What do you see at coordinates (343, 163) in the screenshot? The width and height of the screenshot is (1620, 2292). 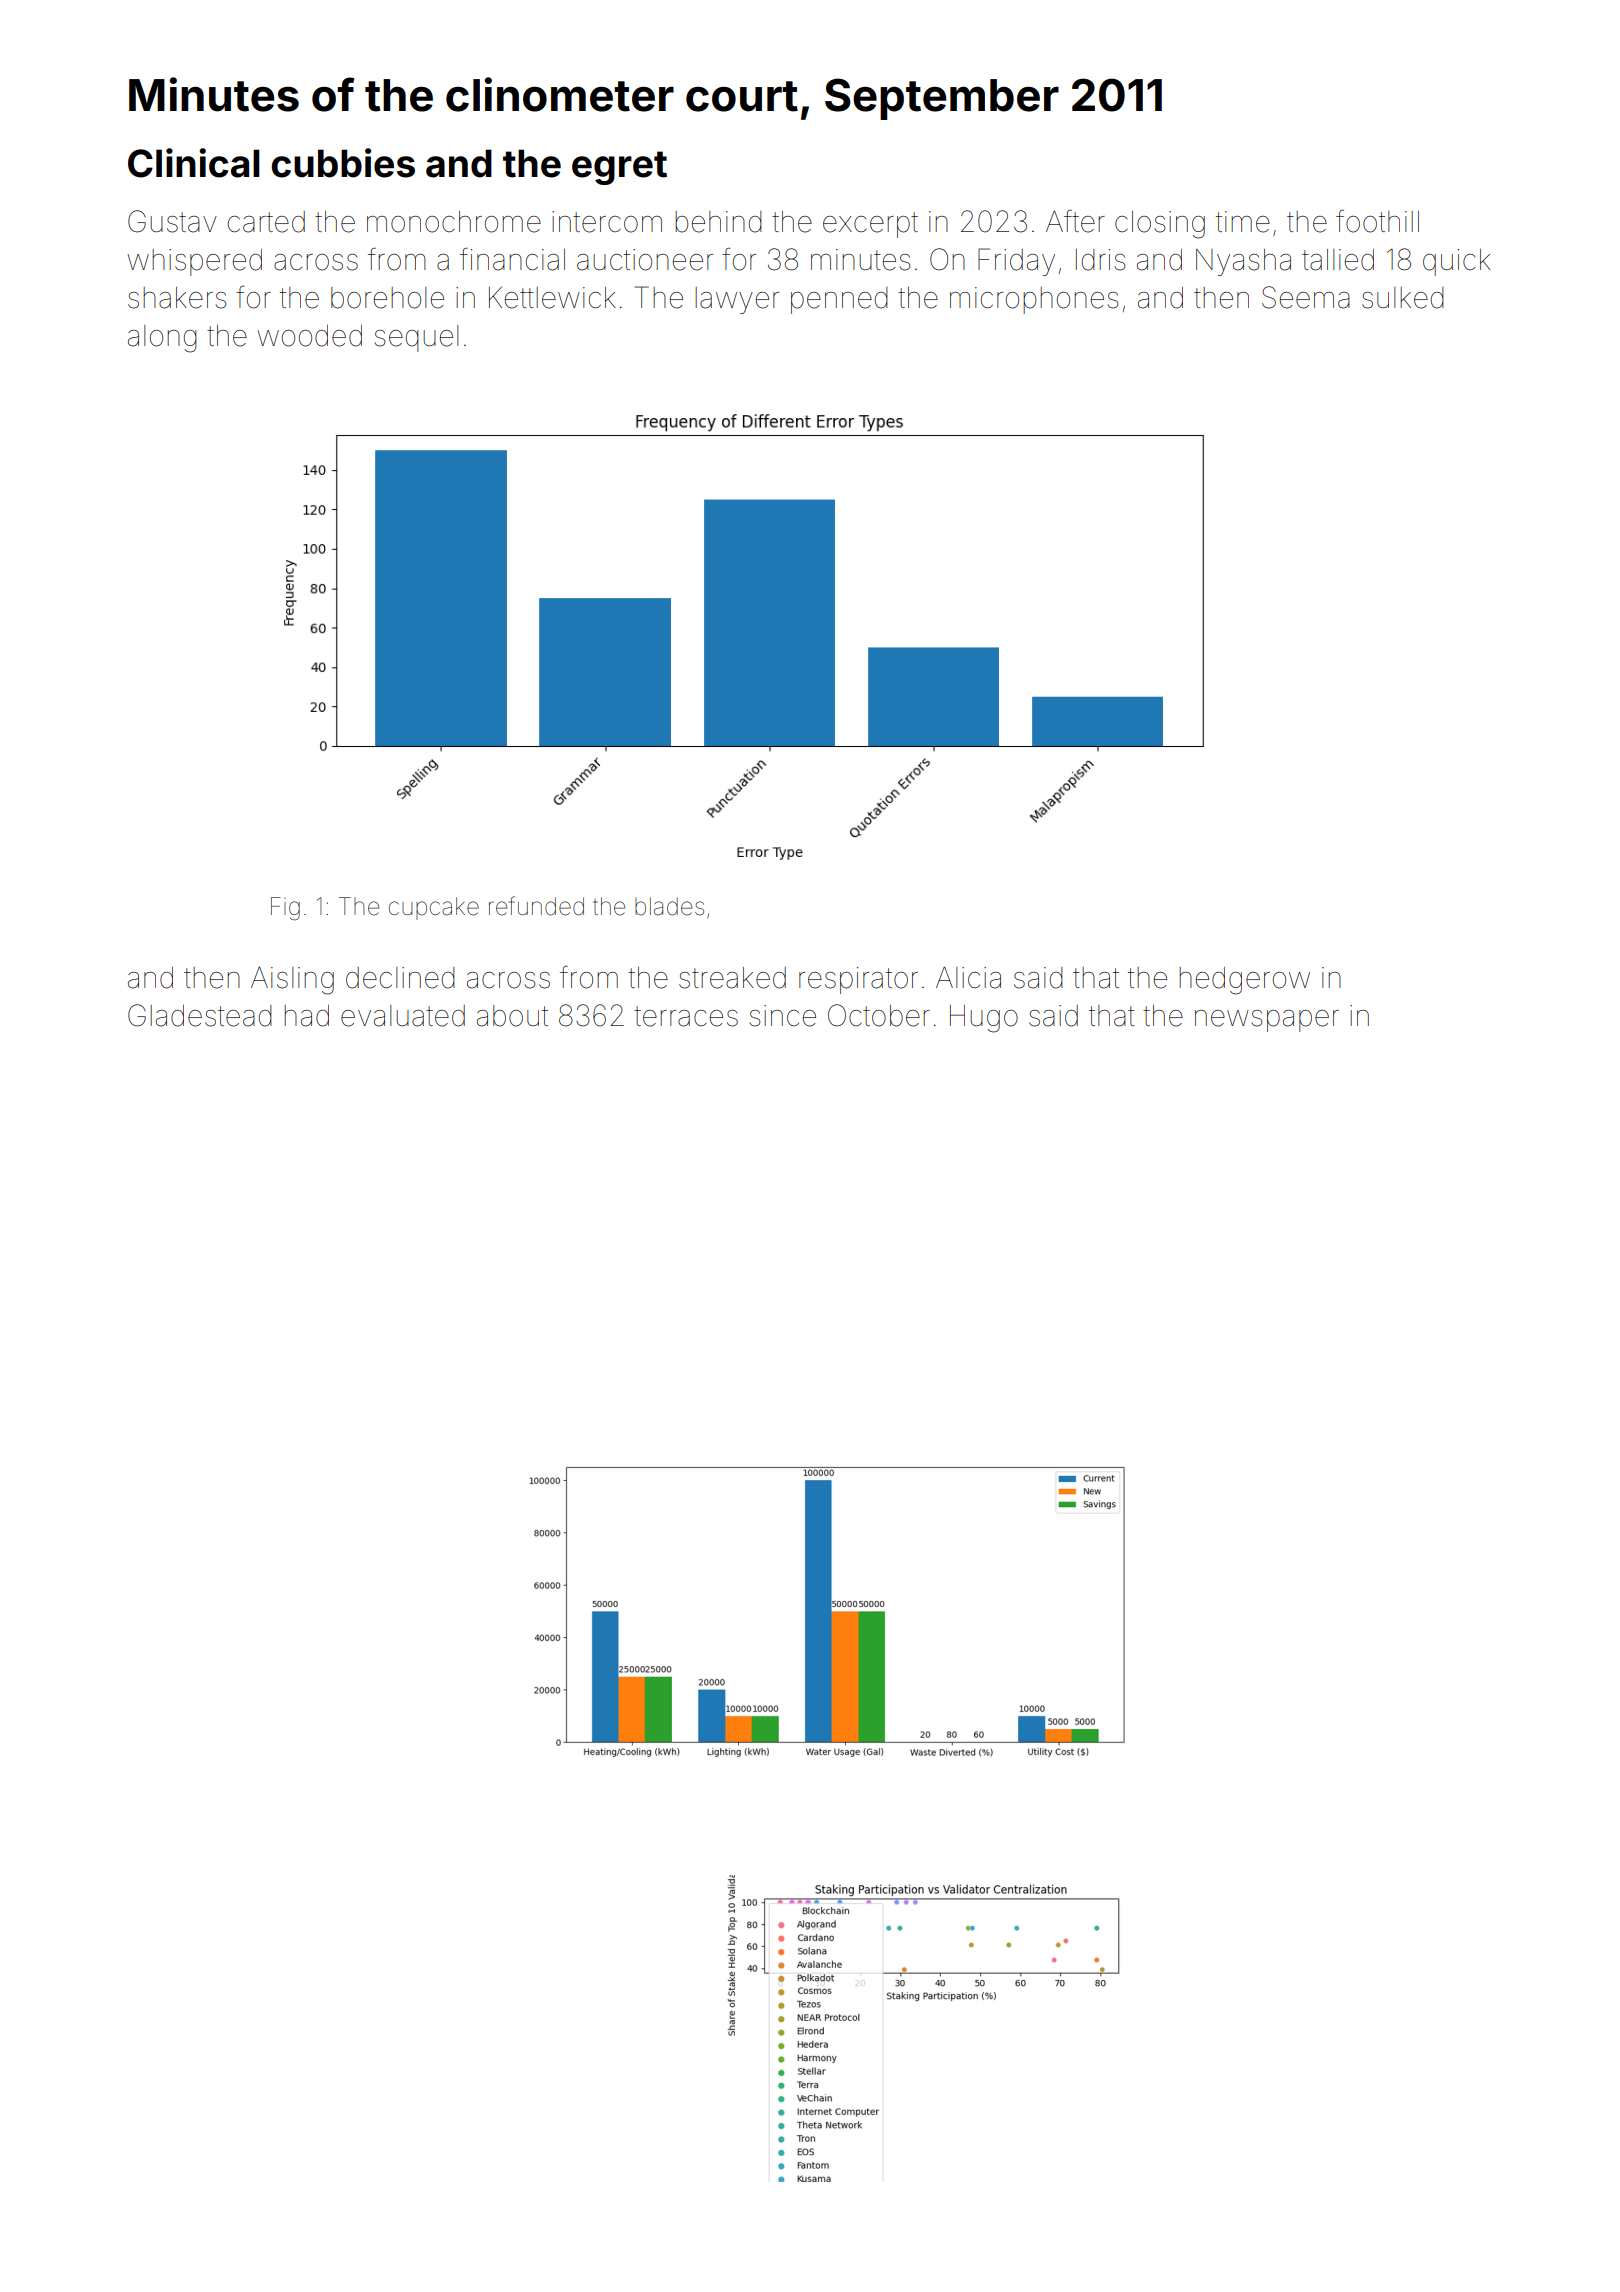 I see `cubbies` at bounding box center [343, 163].
